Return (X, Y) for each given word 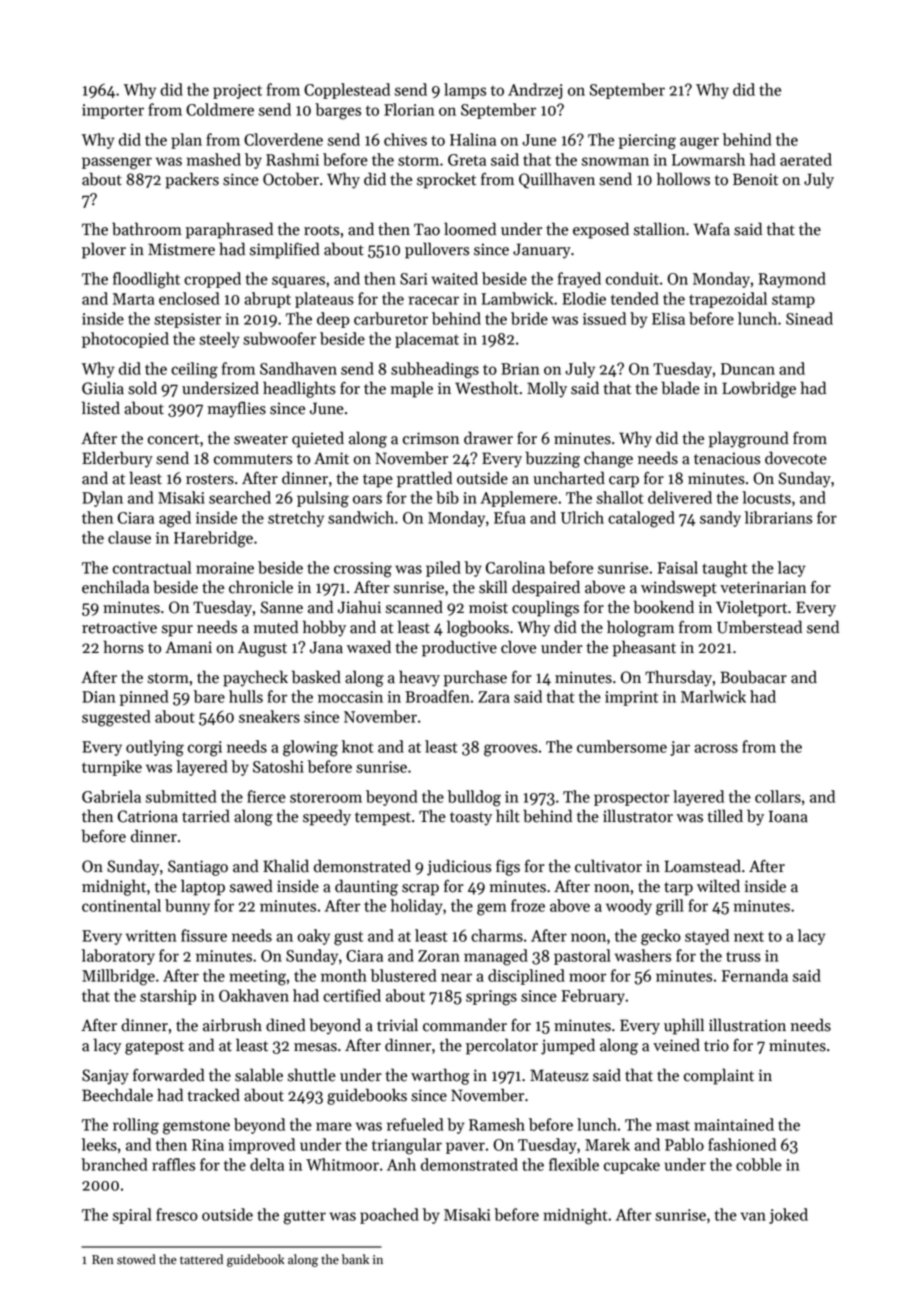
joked (788, 1216)
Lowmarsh (708, 159)
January (542, 251)
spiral (132, 1216)
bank (355, 1259)
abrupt (267, 300)
